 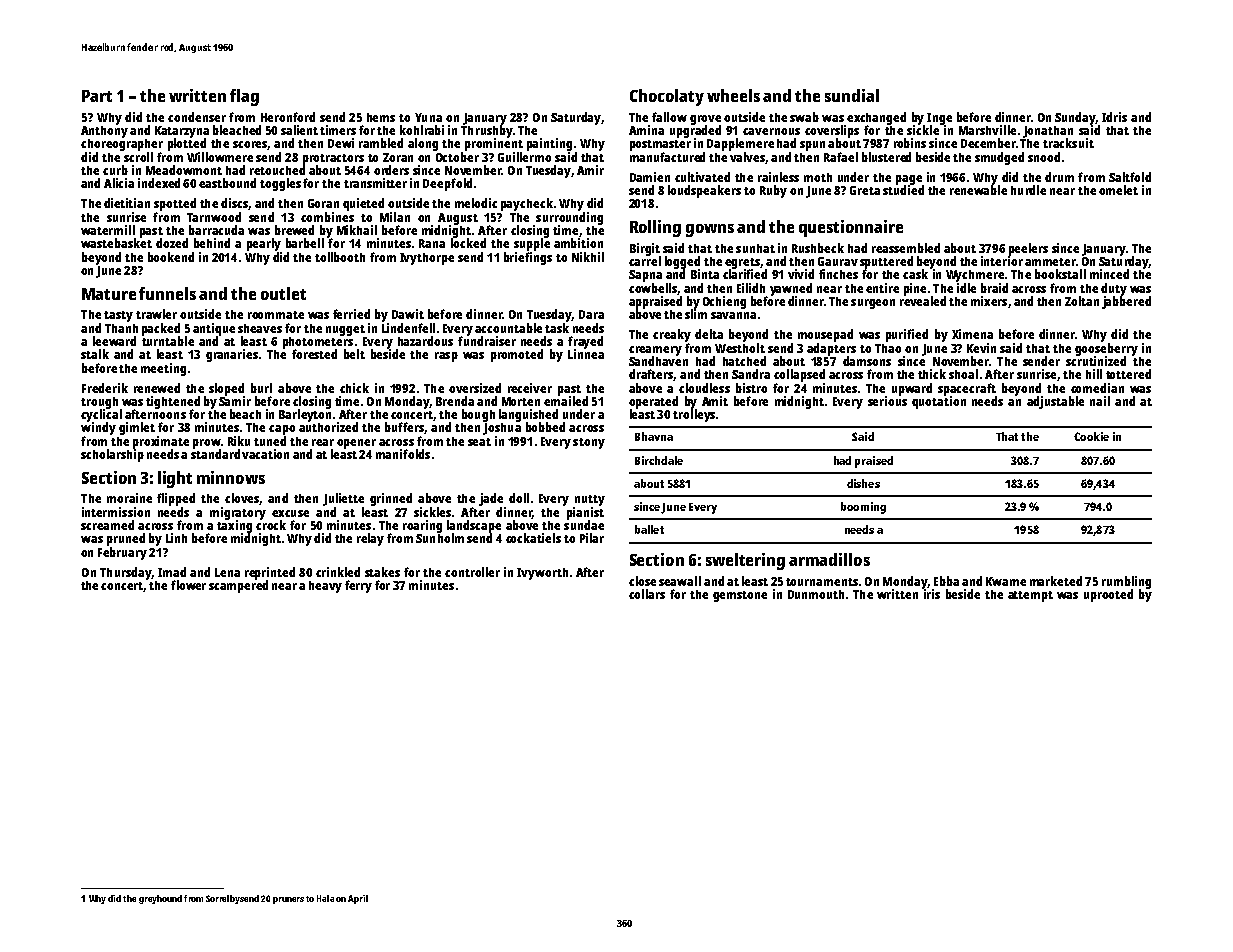 I want to click on tottered, so click(x=1128, y=374).
